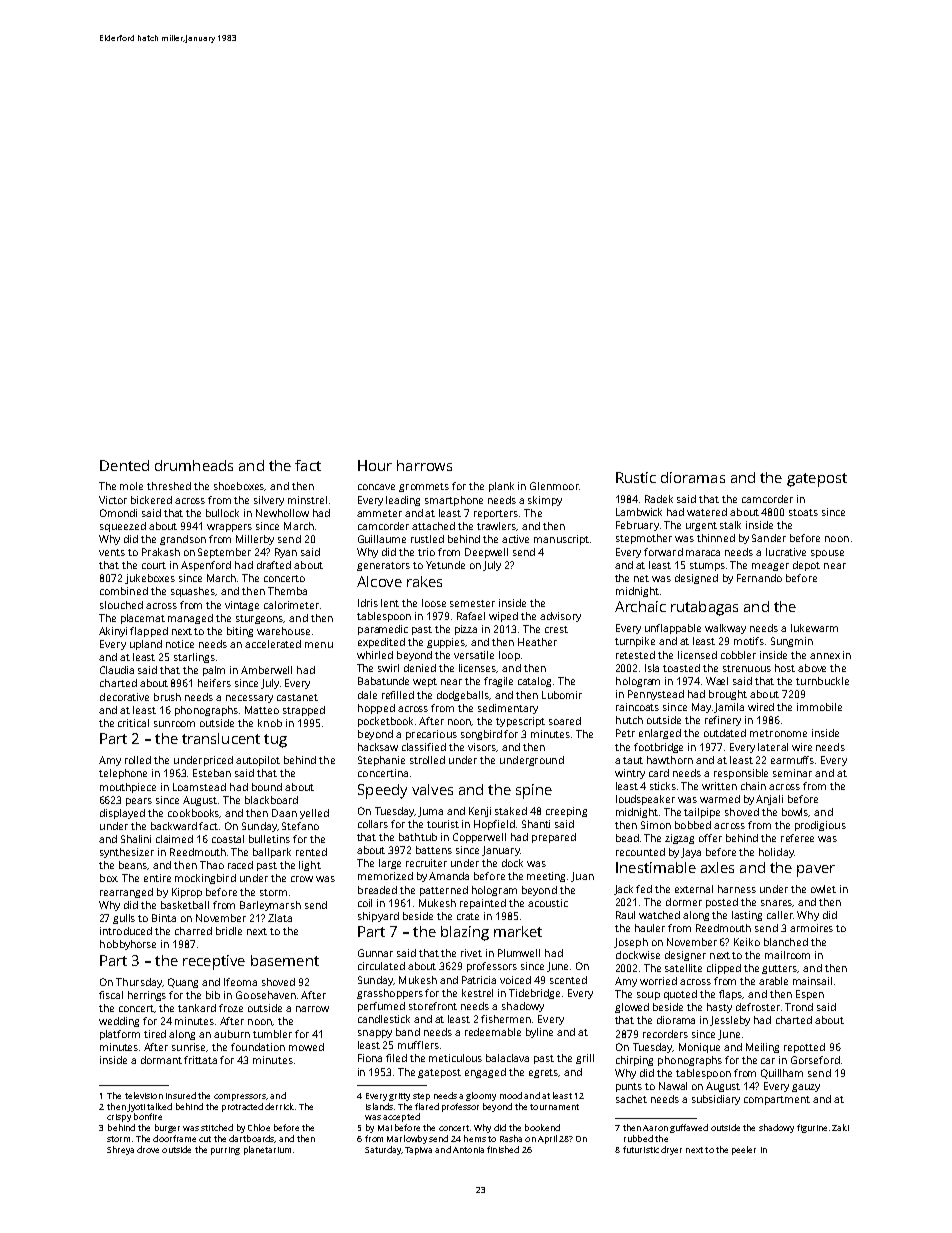  Describe the element at coordinates (468, 1150) in the screenshot. I see `Antonia` at that location.
